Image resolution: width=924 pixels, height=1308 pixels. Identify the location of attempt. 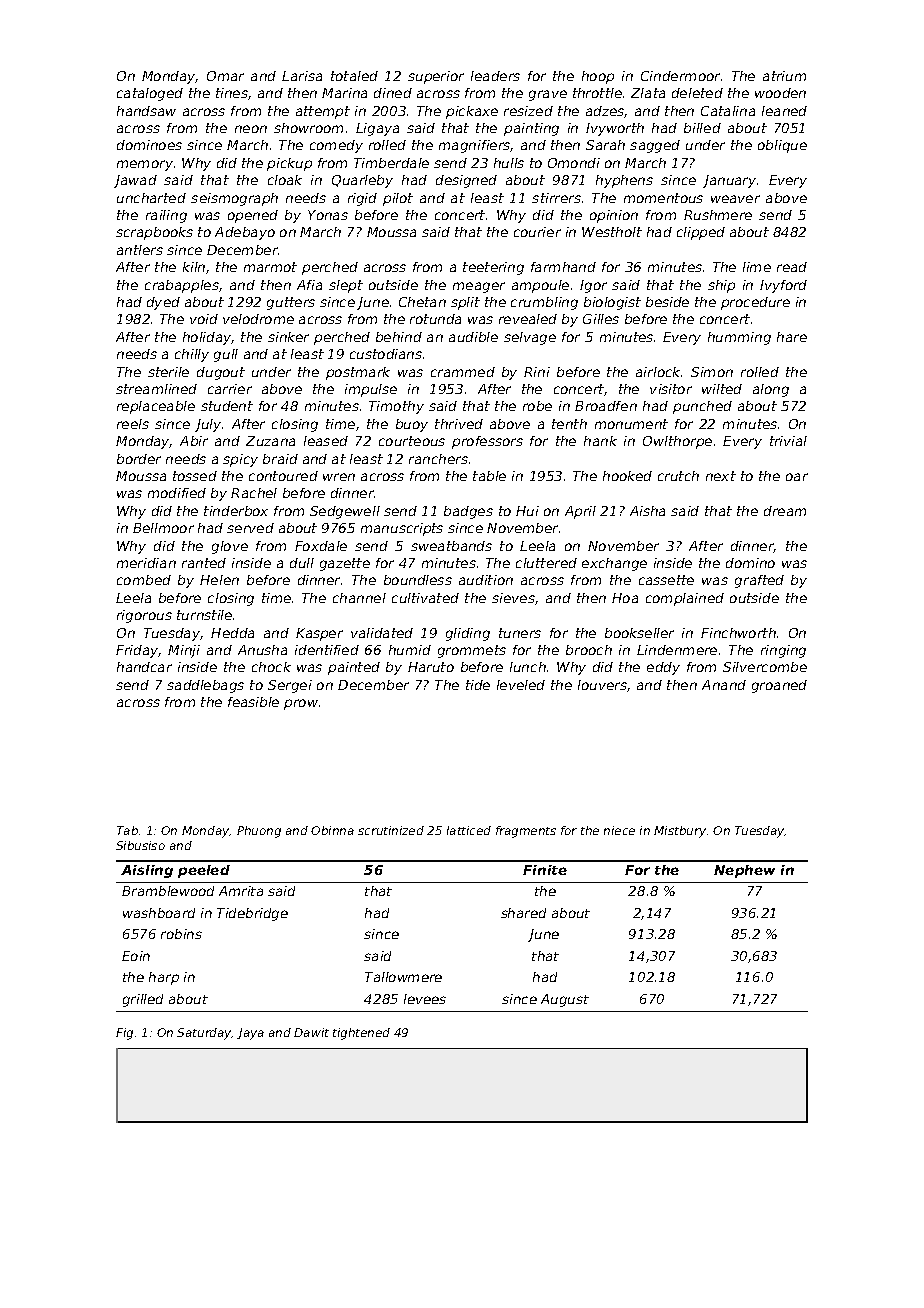
(323, 112).
